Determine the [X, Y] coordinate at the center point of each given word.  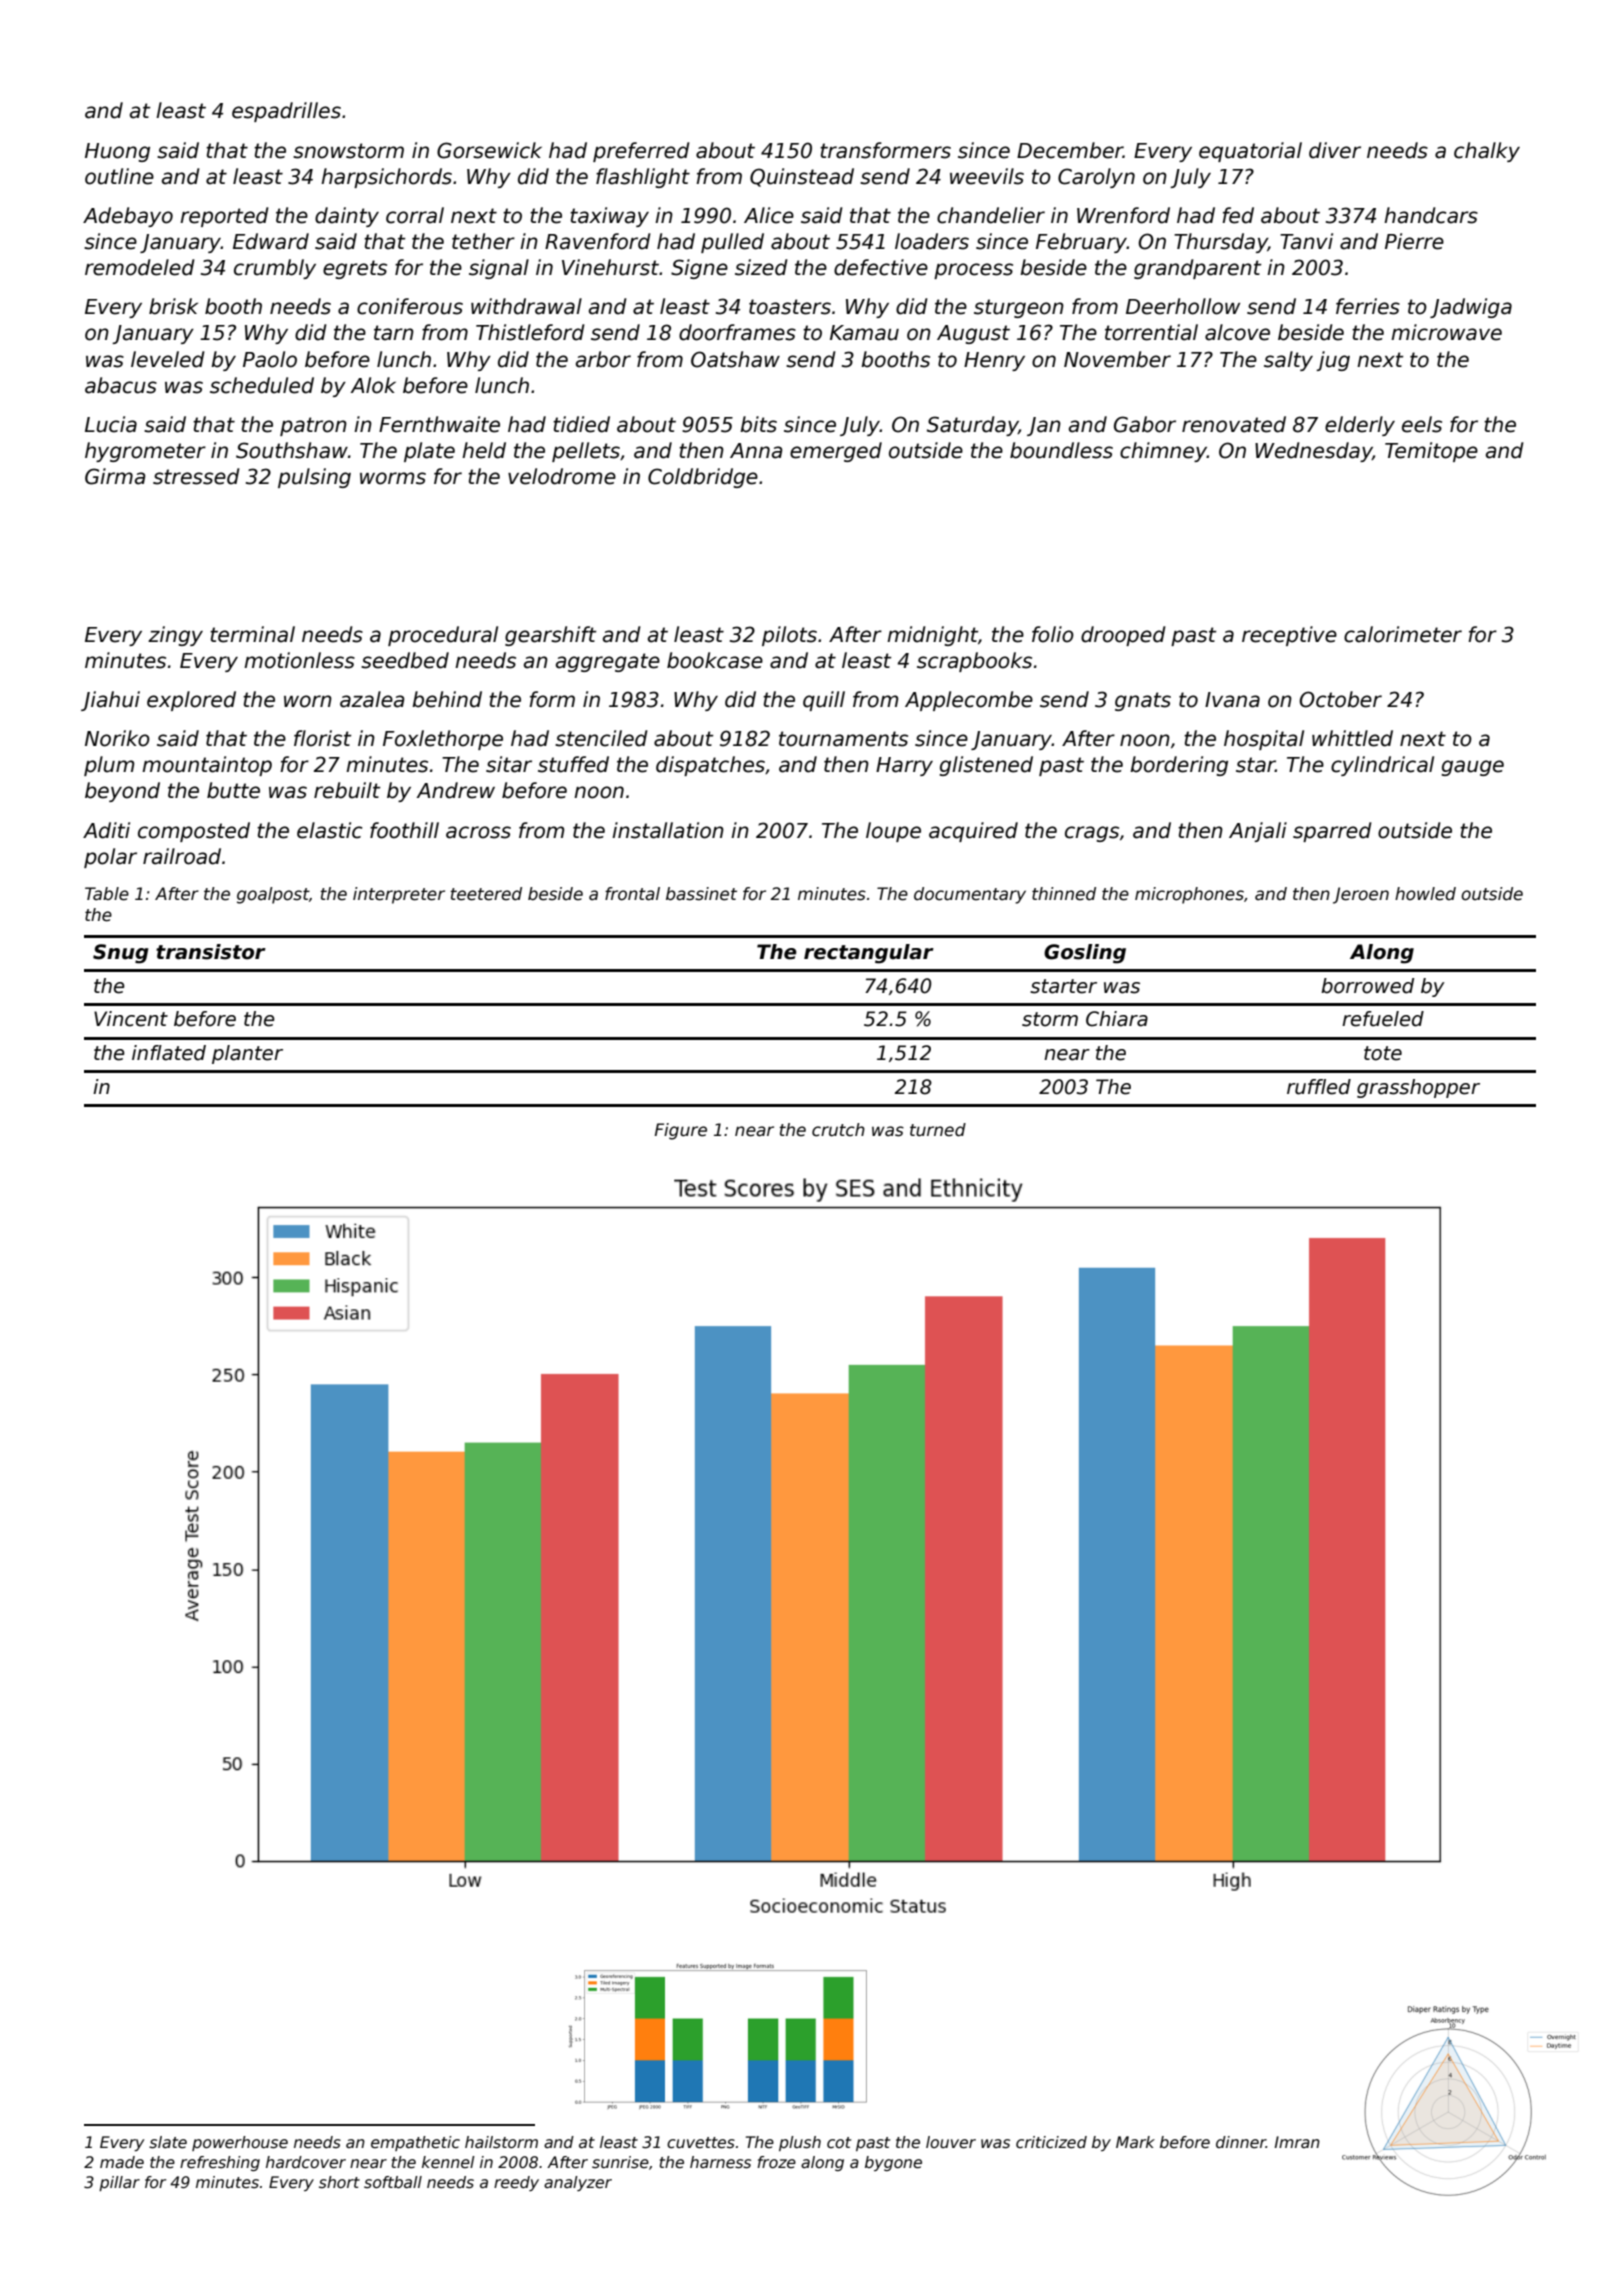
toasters [790, 307]
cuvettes [701, 2143]
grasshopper [1418, 1088]
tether [483, 241]
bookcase [715, 660]
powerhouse [240, 2143]
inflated [169, 1053]
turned [938, 1130]
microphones [1189, 895]
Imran [1297, 2142]
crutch [838, 1130]
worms [393, 478]
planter [247, 1054]
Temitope [1431, 452]
